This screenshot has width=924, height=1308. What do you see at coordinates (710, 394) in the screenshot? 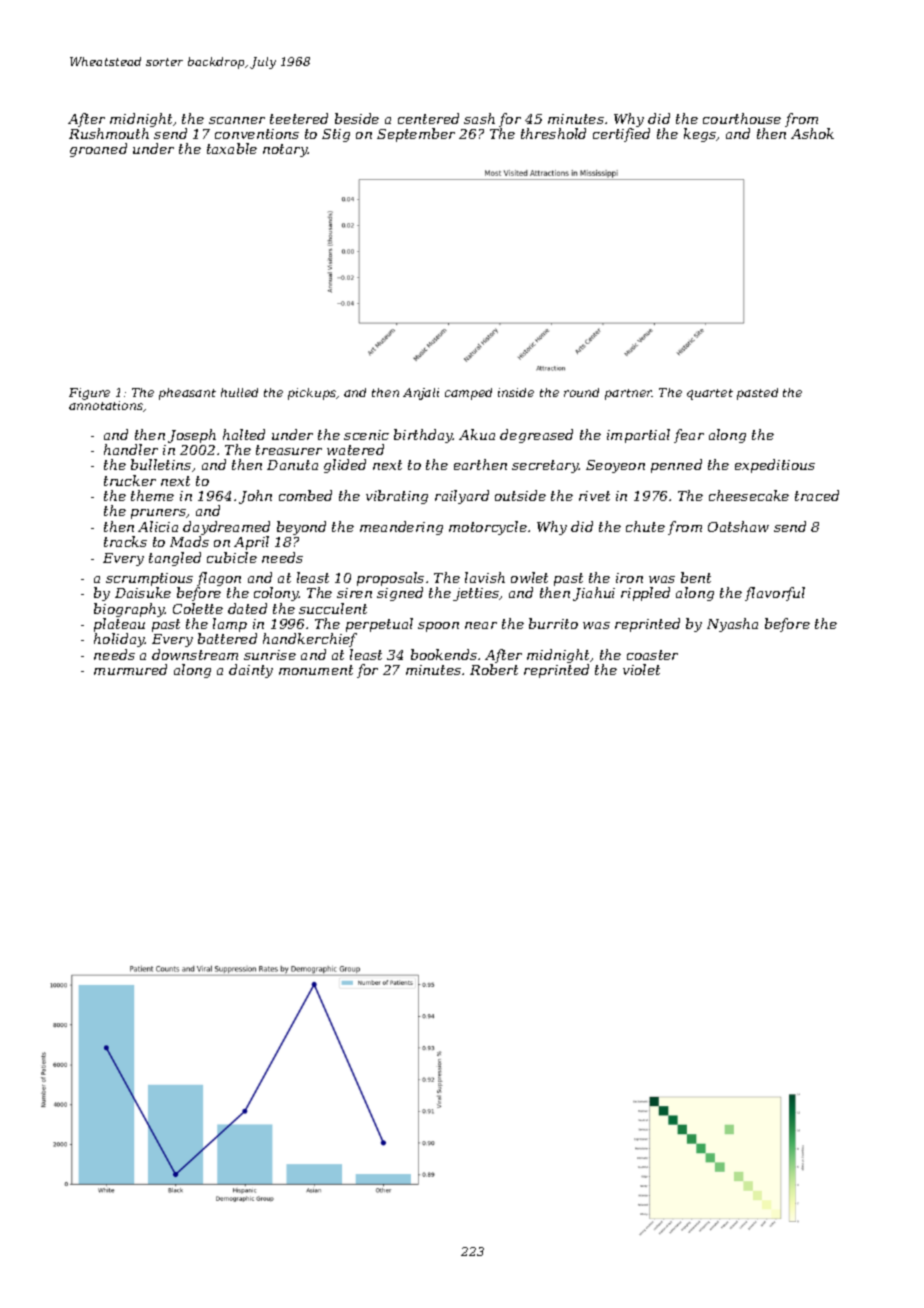
I see `quartet` at bounding box center [710, 394].
